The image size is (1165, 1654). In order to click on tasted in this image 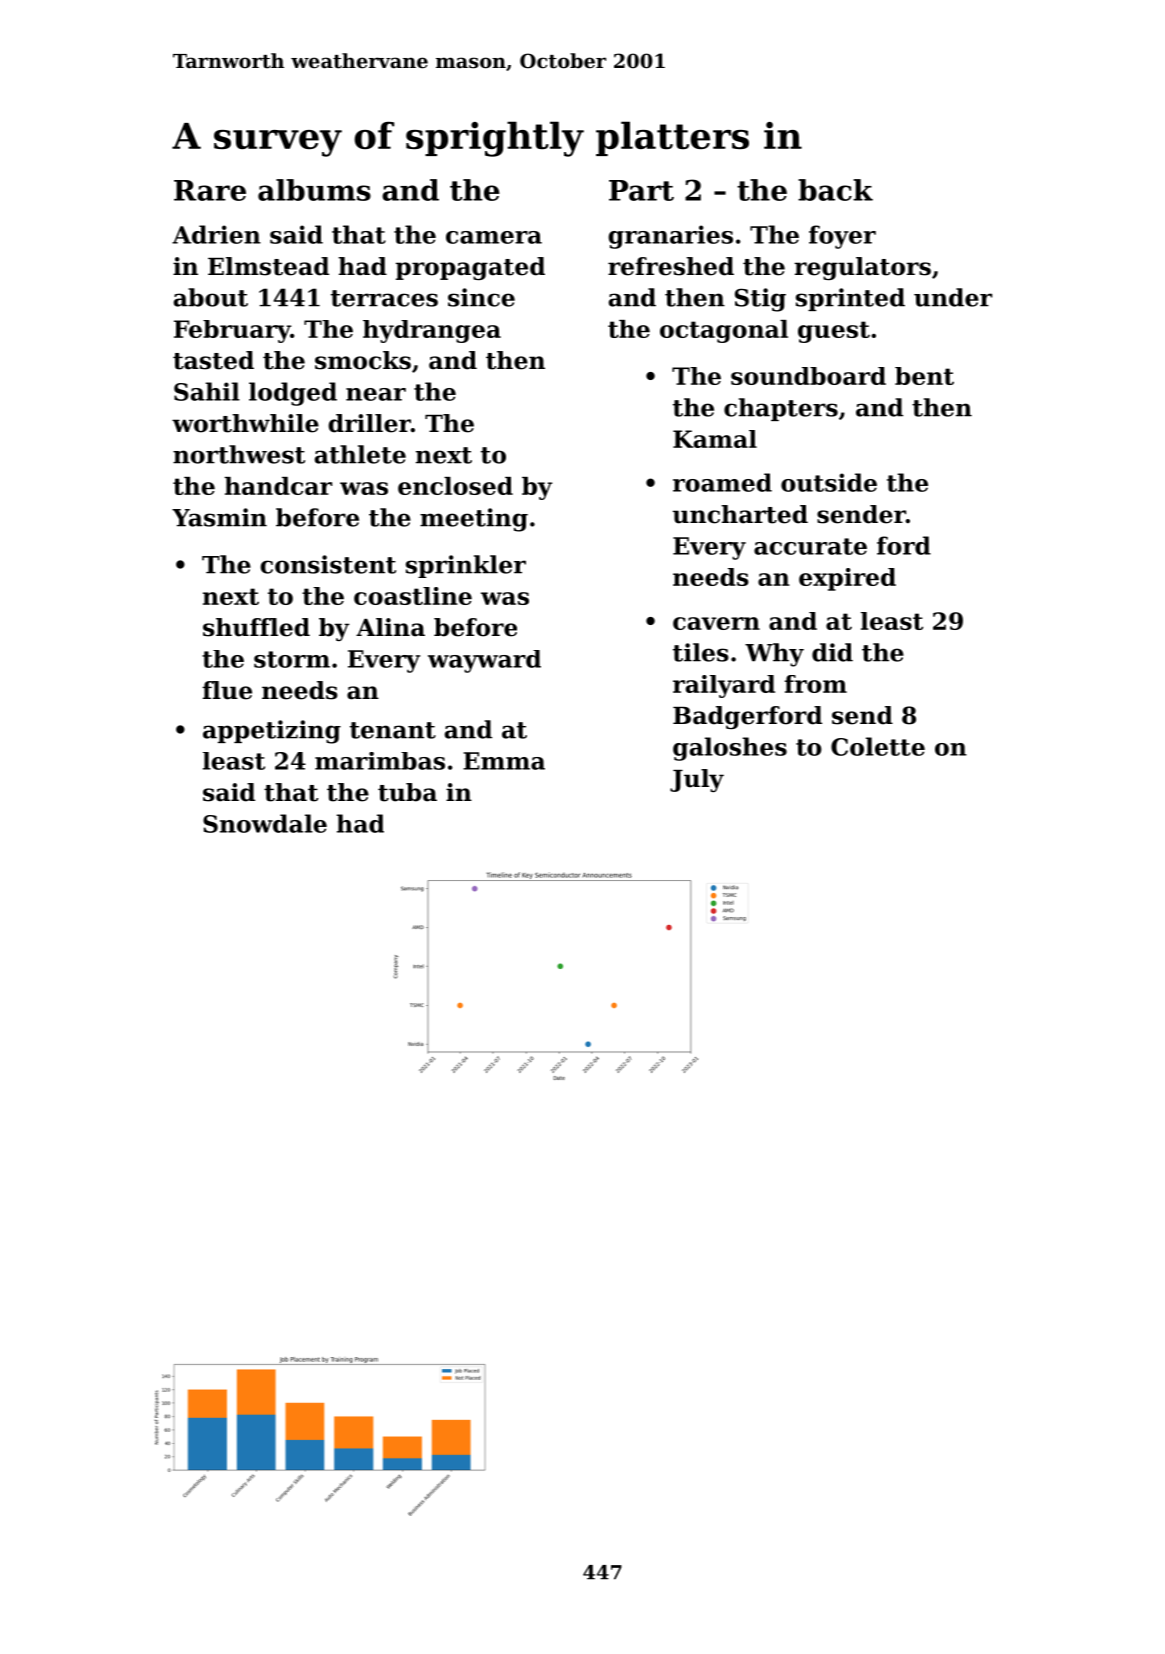, I will do `click(213, 360)`.
